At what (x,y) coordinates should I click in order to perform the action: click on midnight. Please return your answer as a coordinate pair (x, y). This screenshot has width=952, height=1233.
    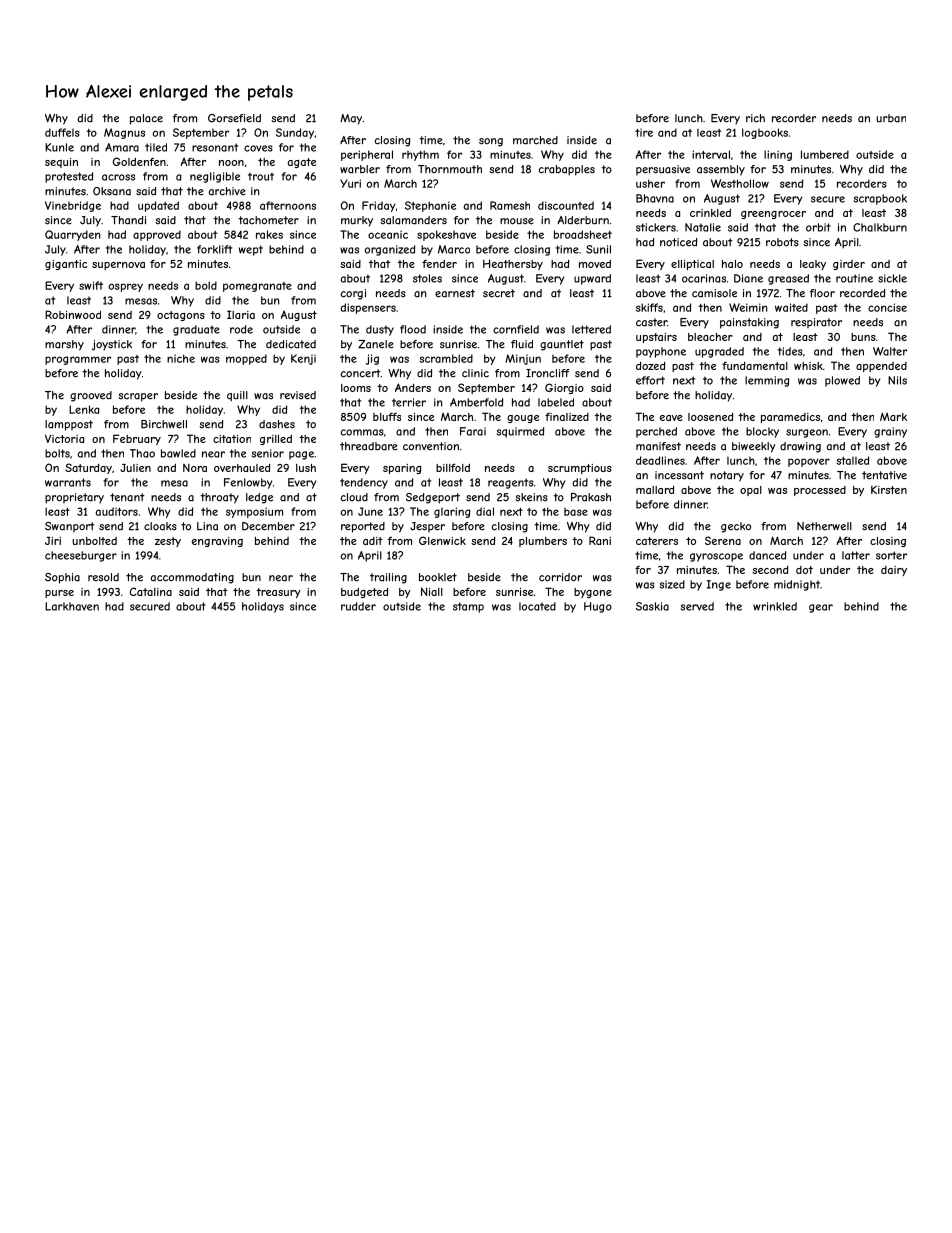
    Looking at the image, I should click on (797, 585).
